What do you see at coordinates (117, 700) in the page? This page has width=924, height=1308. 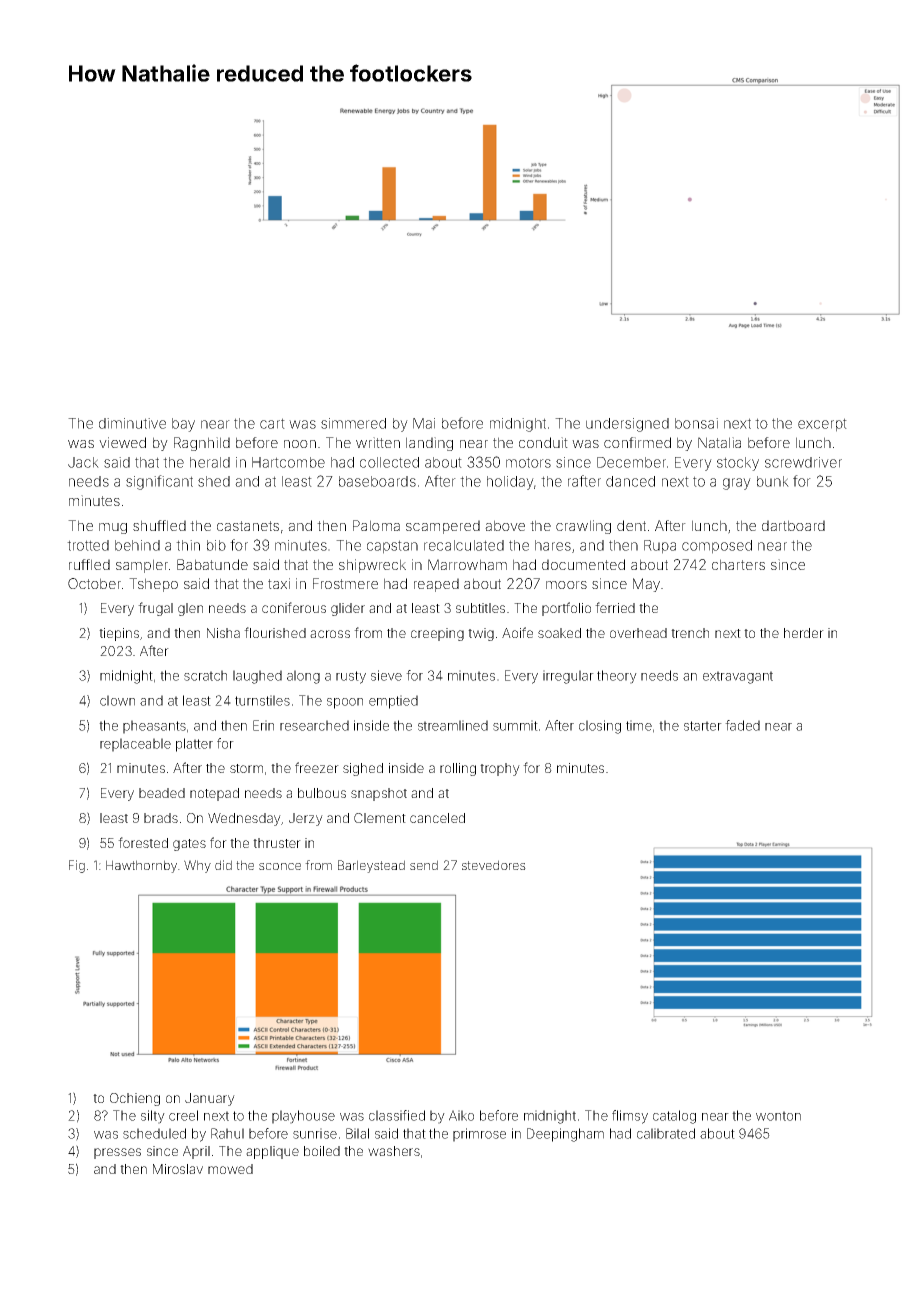 I see `clown` at bounding box center [117, 700].
